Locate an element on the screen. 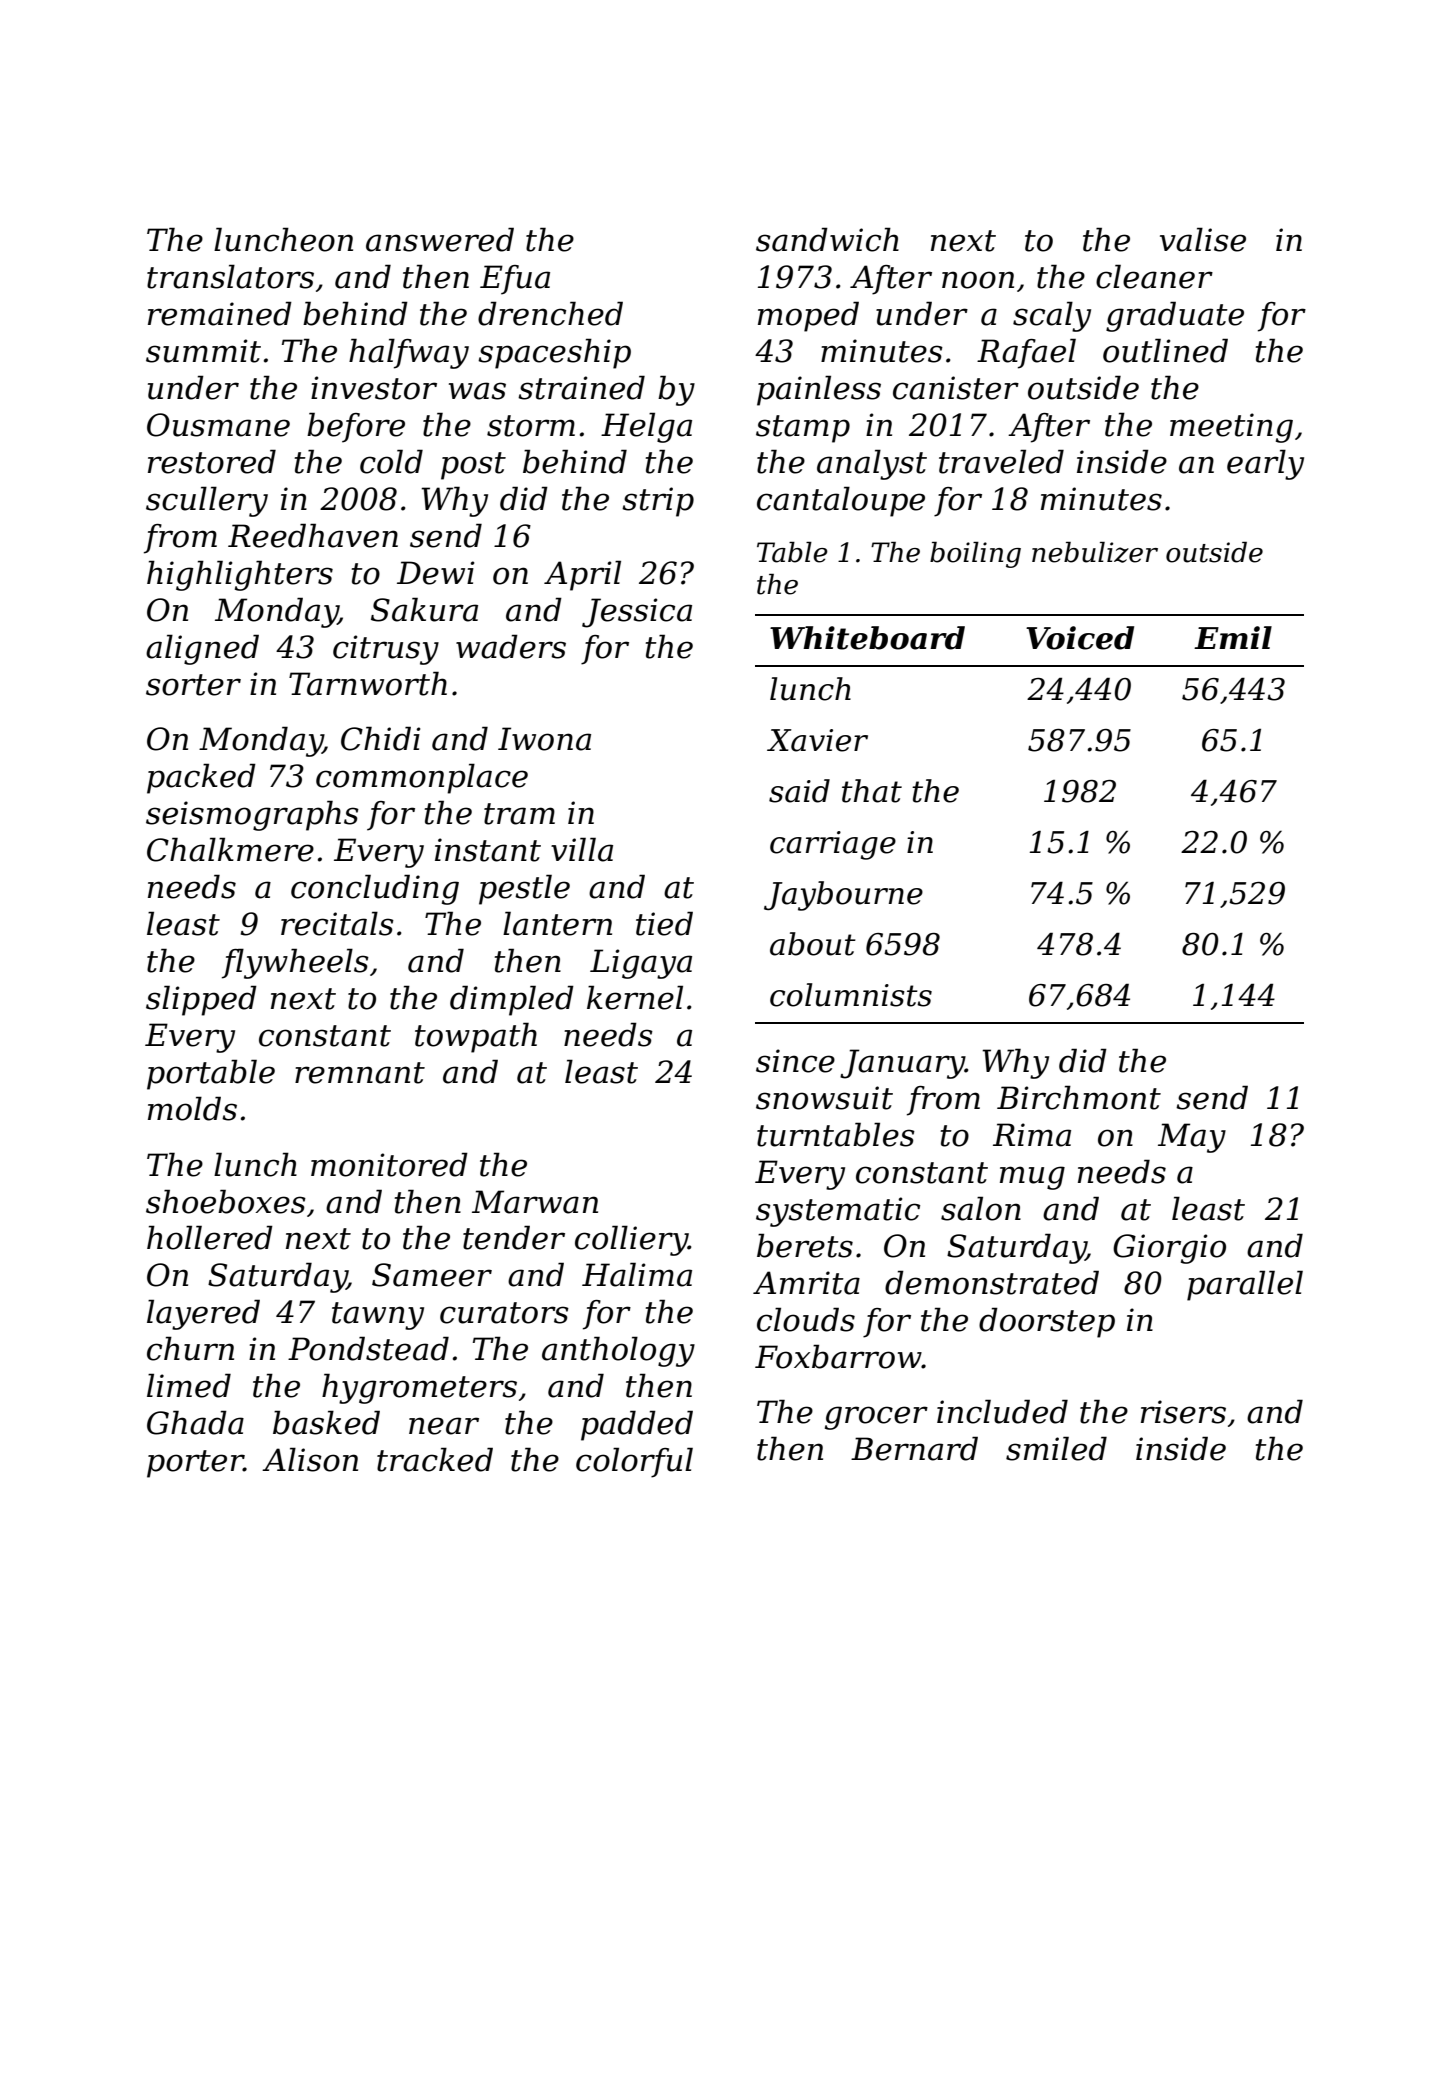 The image size is (1450, 2100). graduate is located at coordinates (1175, 316).
